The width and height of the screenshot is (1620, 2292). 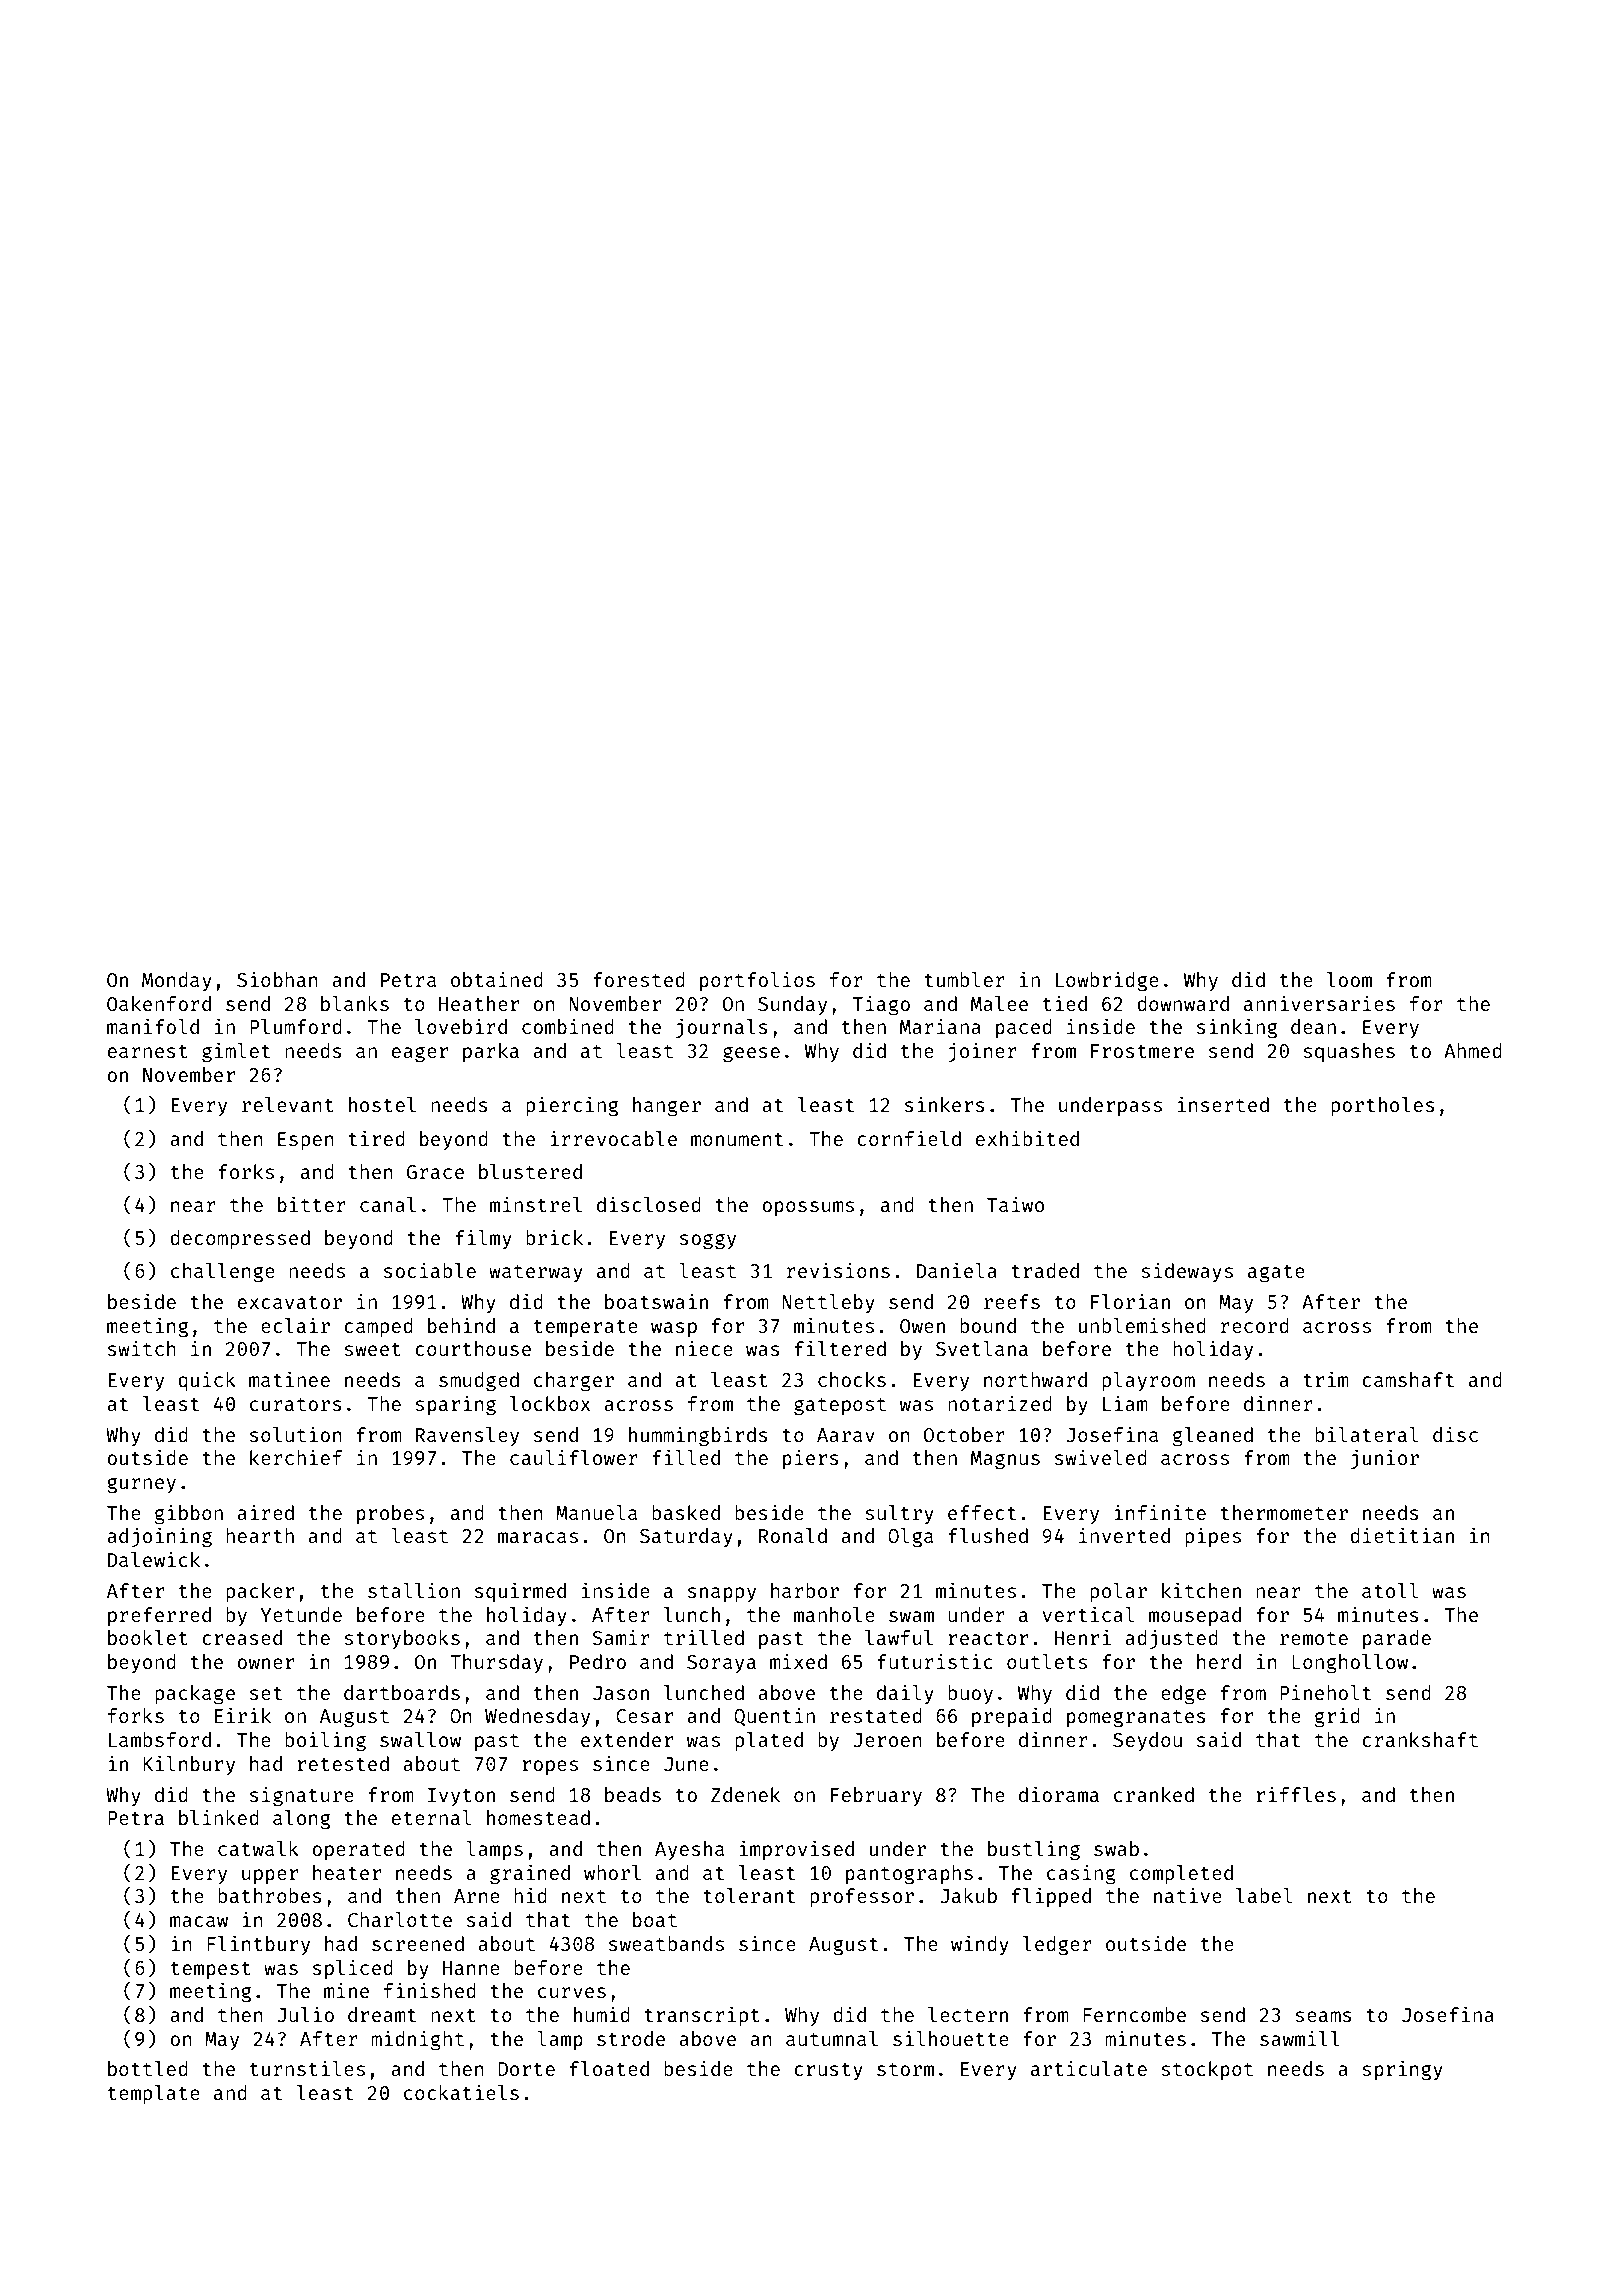 I want to click on thermometer, so click(x=1284, y=1512).
